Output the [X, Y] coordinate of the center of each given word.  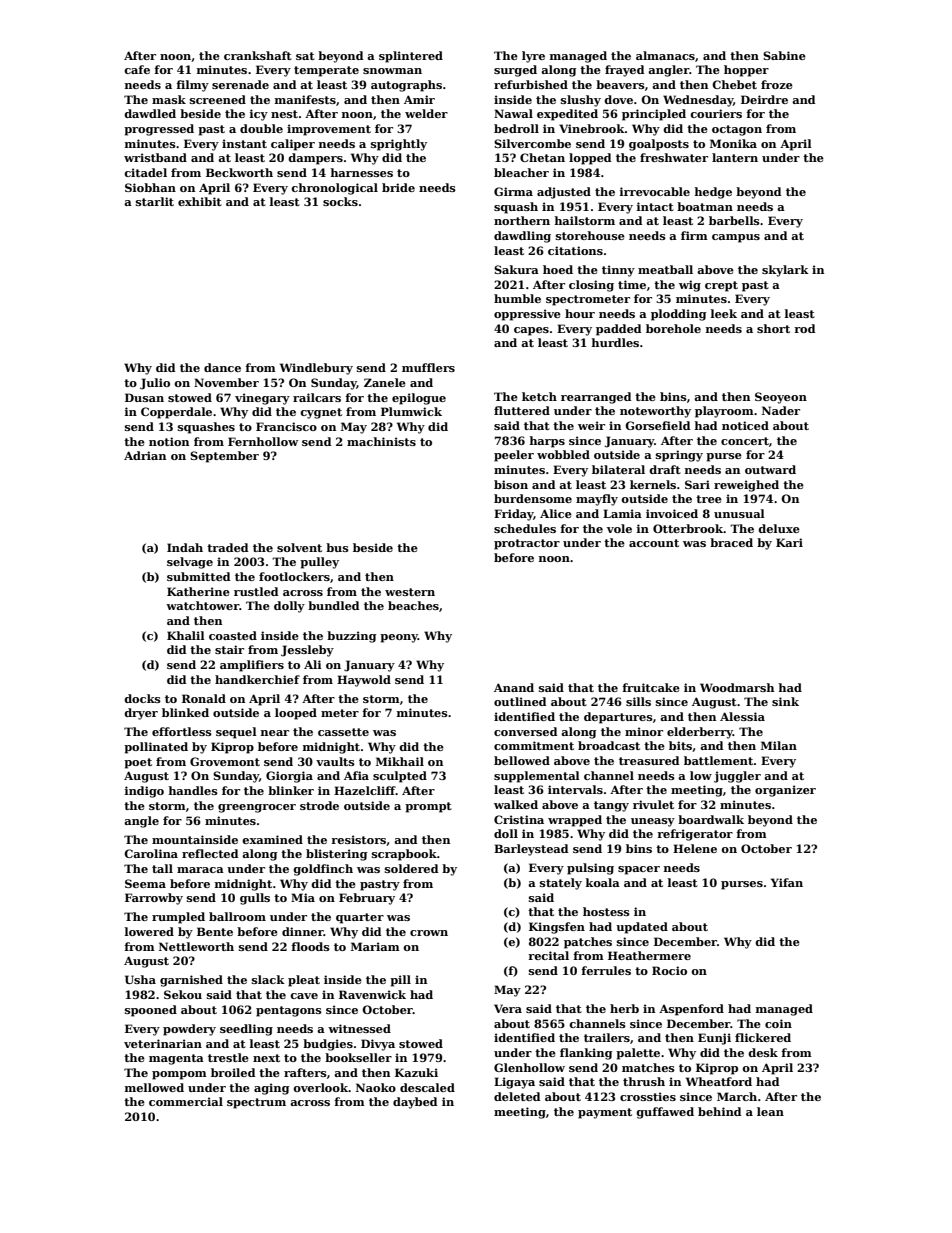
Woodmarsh [737, 687]
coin [778, 1023]
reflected [210, 853]
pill [400, 981]
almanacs [665, 55]
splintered [411, 57]
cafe [137, 69]
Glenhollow [529, 1067]
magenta [176, 1059]
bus [337, 547]
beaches [413, 605]
